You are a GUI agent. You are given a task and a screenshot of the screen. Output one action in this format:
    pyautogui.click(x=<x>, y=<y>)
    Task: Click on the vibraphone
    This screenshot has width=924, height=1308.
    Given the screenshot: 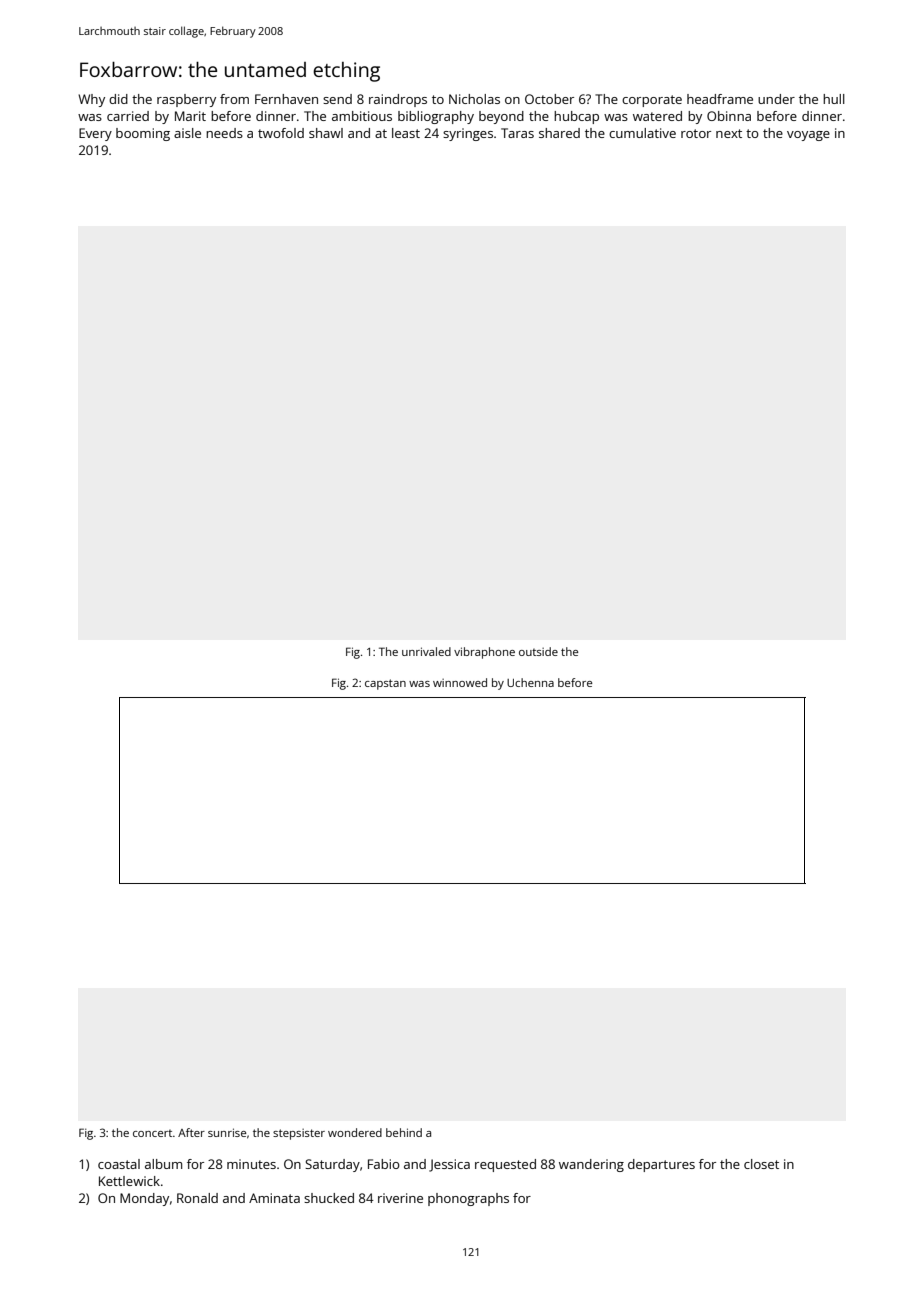 What is the action you would take?
    pyautogui.click(x=484, y=653)
